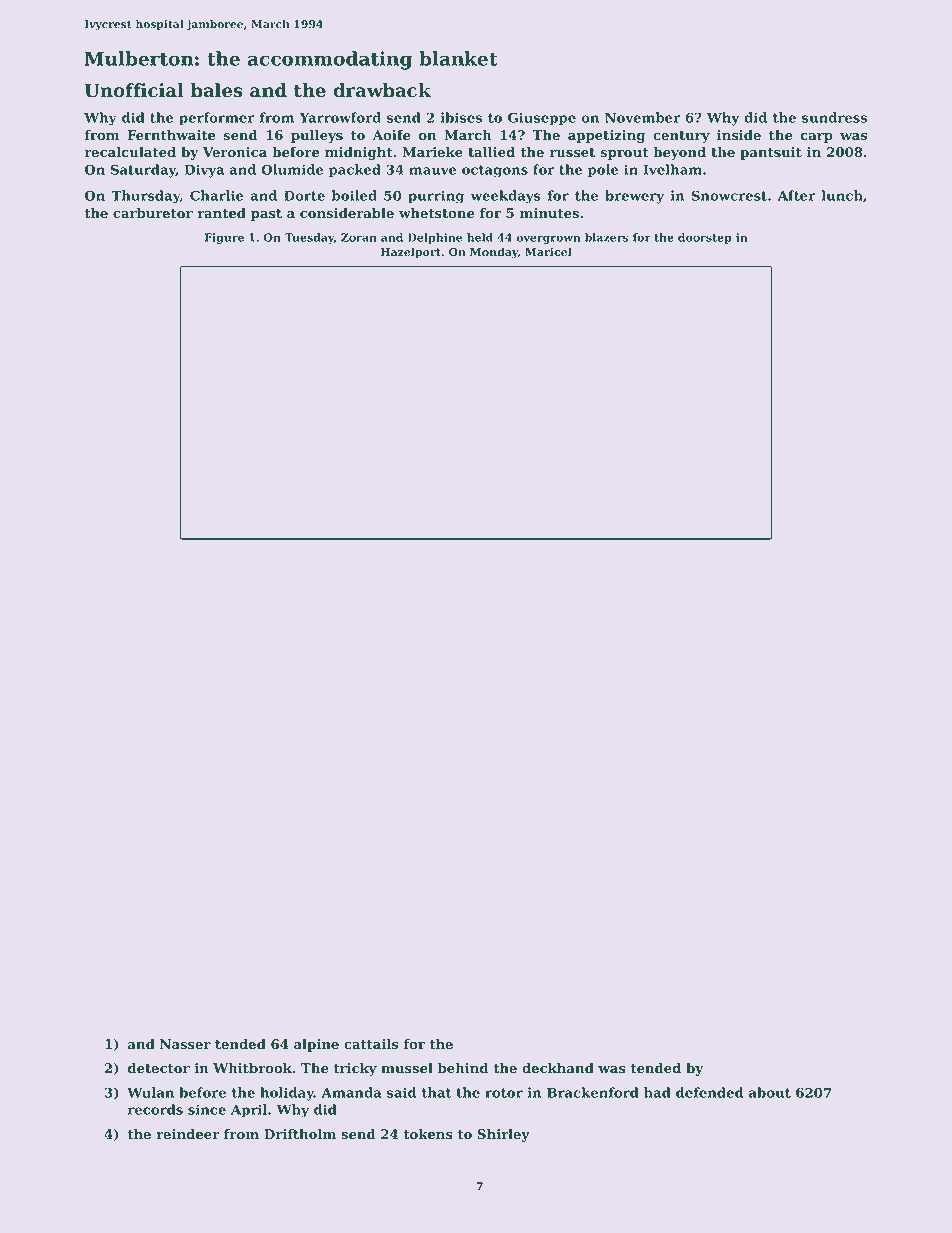 The width and height of the screenshot is (952, 1233). What do you see at coordinates (411, 253) in the screenshot?
I see `Hazelport` at bounding box center [411, 253].
